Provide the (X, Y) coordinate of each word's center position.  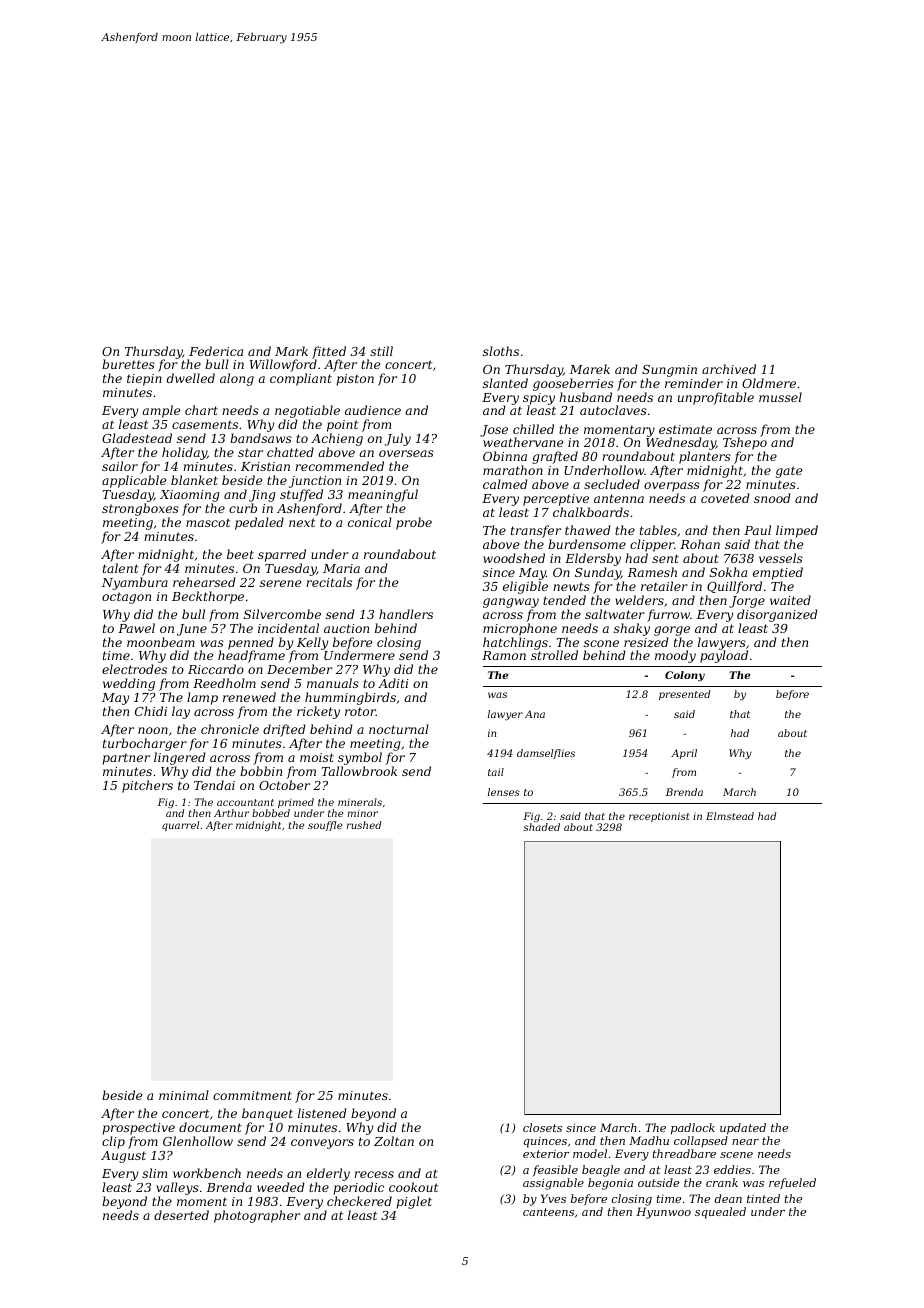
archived (729, 369)
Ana (535, 714)
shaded (541, 827)
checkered (359, 1201)
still (381, 351)
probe (414, 523)
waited (790, 600)
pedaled (259, 523)
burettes (128, 364)
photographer (257, 1216)
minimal (184, 1095)
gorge (672, 631)
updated (743, 1129)
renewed (249, 697)
